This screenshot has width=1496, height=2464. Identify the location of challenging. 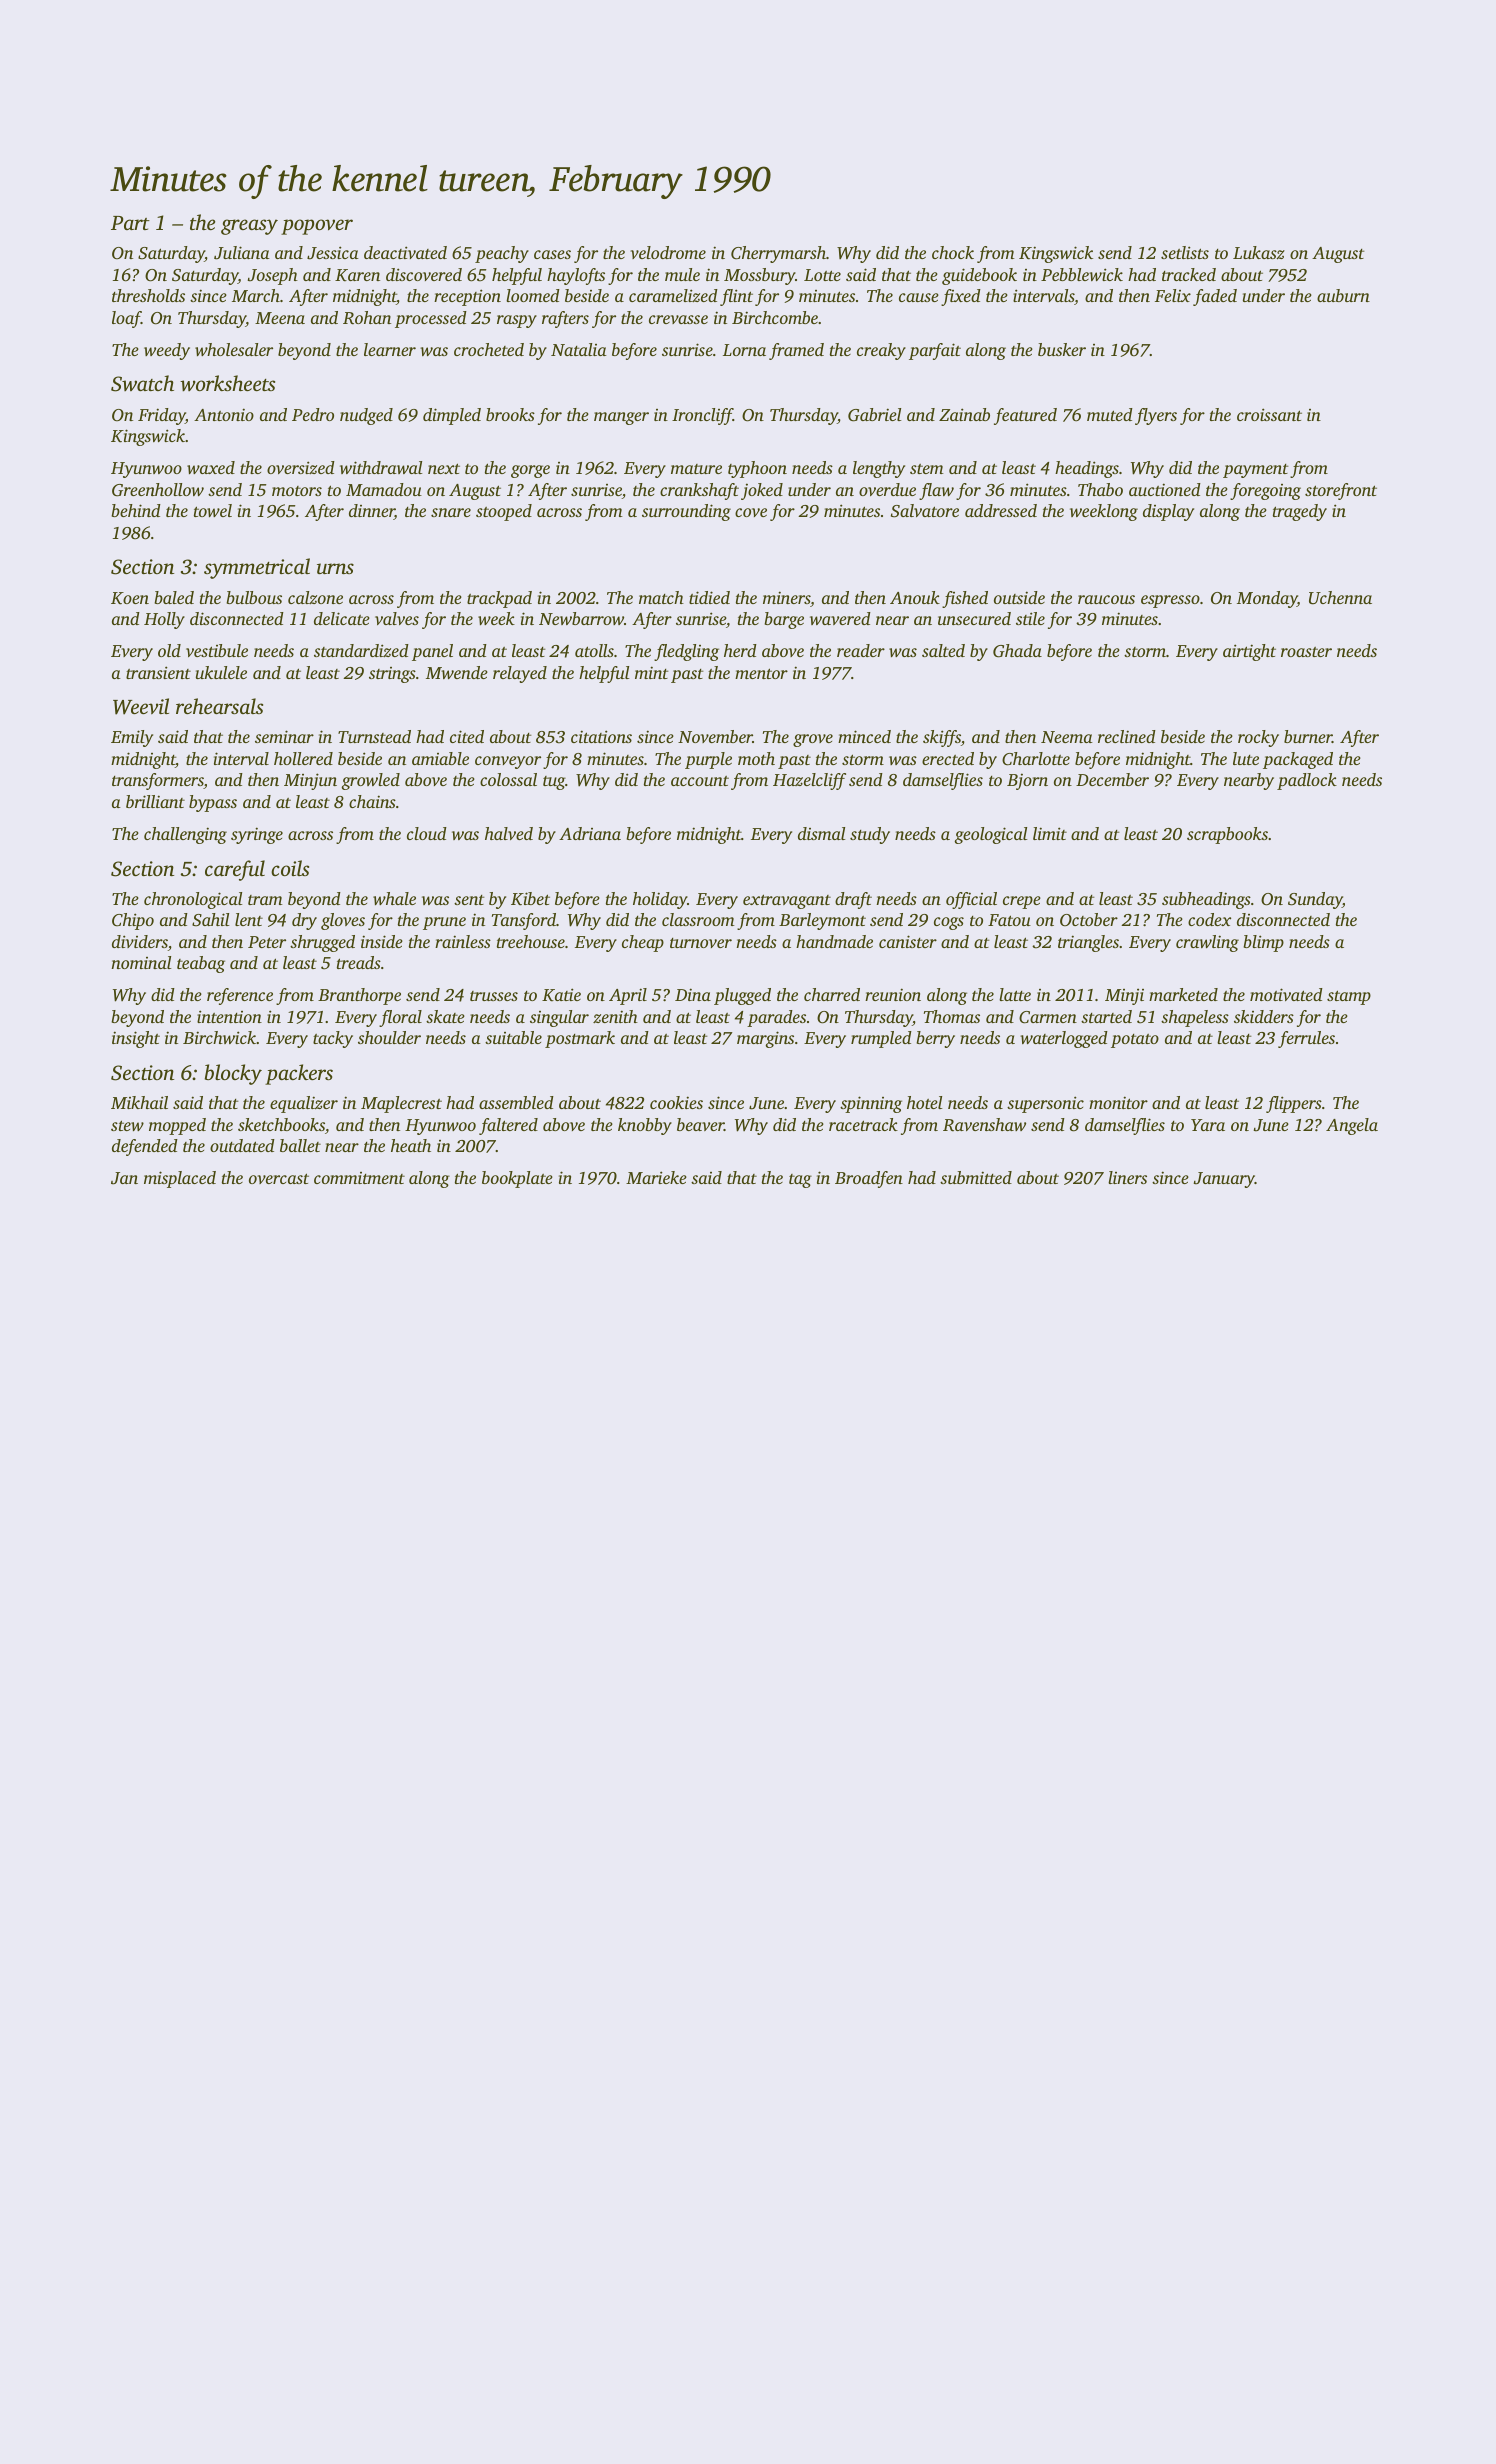
(185, 835).
